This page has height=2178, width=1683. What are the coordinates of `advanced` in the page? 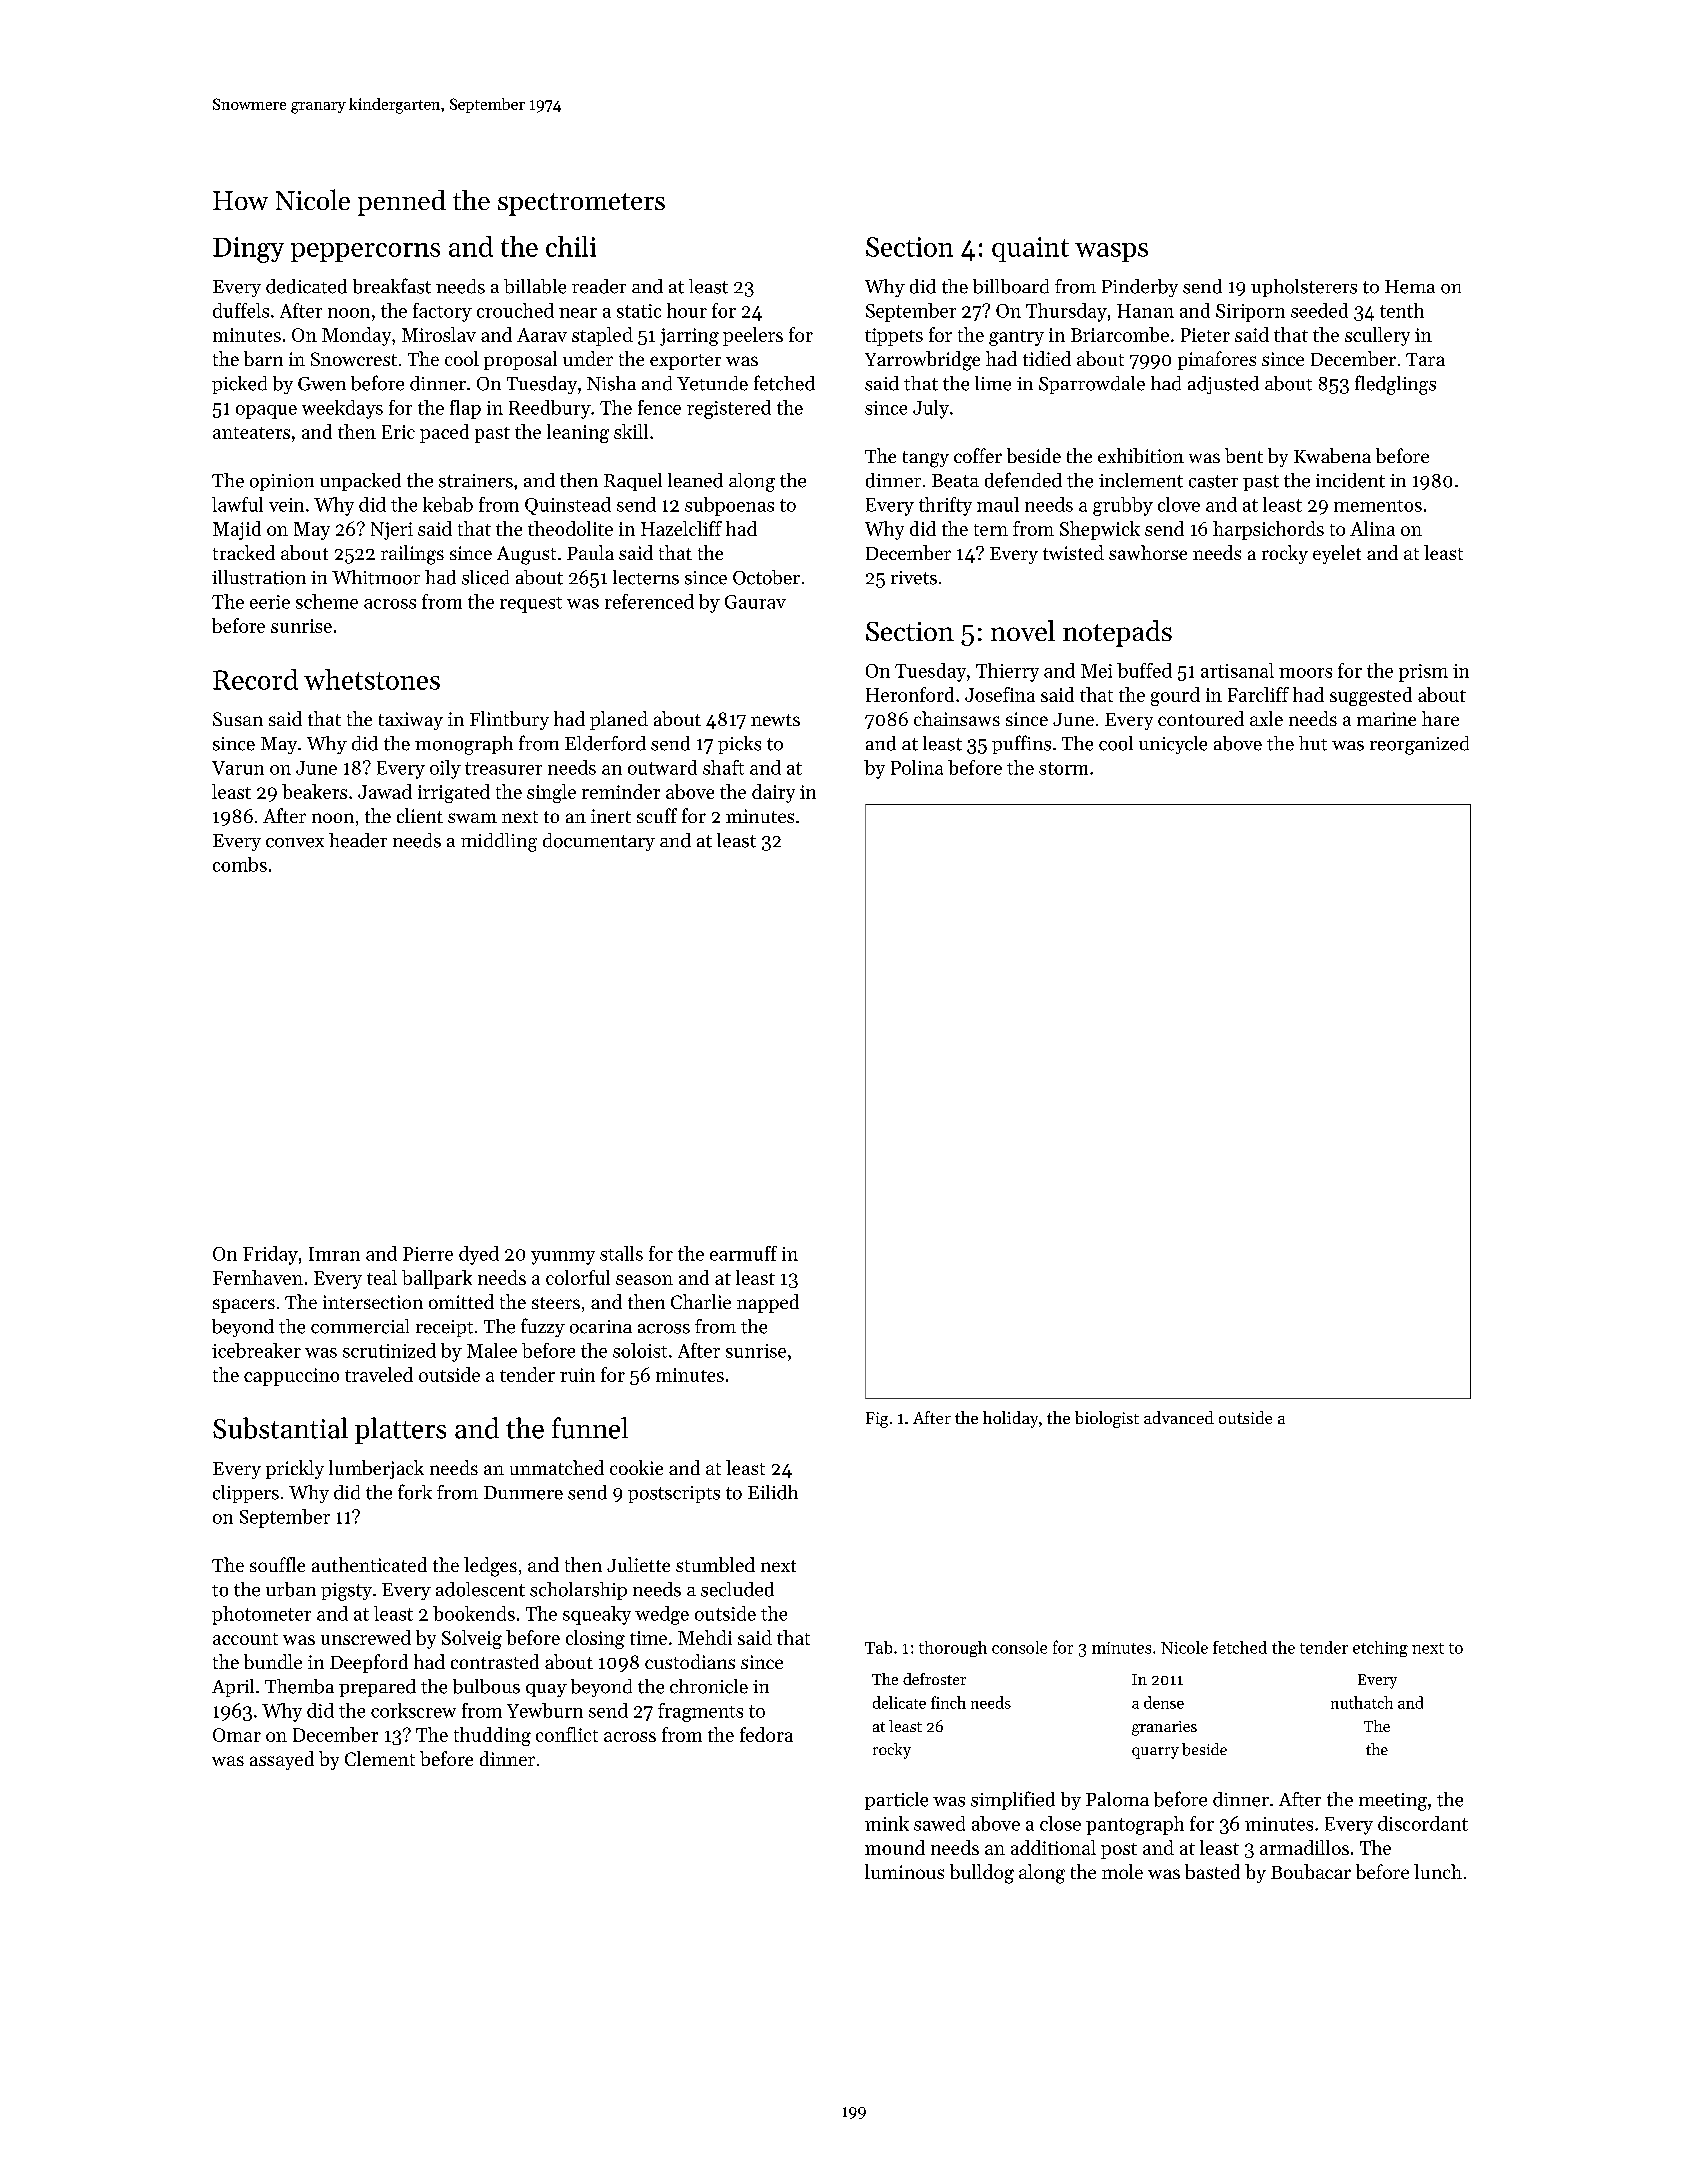 It's located at (1179, 1417).
